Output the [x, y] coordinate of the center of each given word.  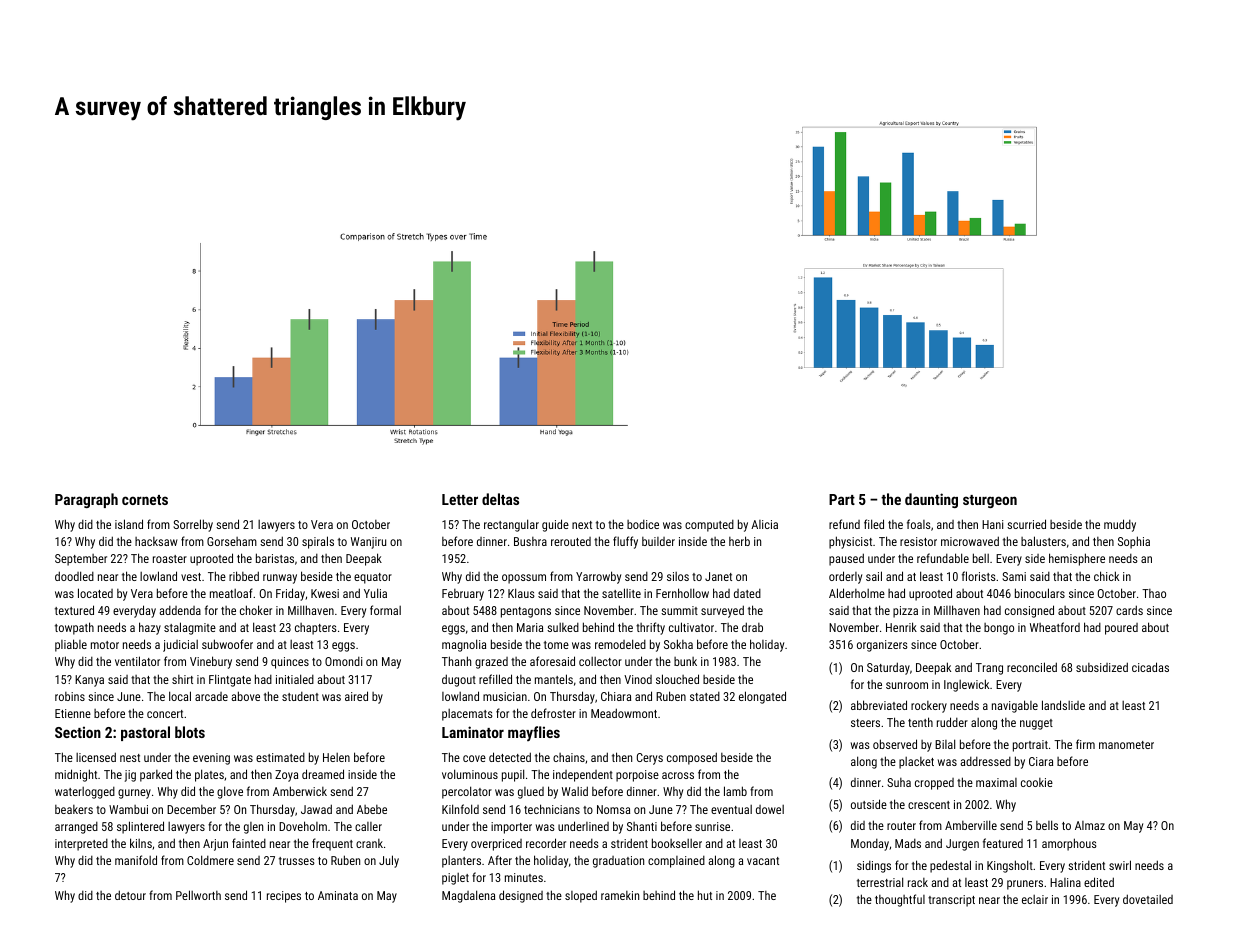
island [129, 524]
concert [165, 714]
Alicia [764, 524]
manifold [136, 860]
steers [865, 723]
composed [692, 758]
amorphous [1069, 844]
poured [1121, 629]
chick [1106, 576]
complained [676, 862]
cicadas [1150, 667]
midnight [76, 775]
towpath [74, 628]
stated [705, 696]
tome [556, 645]
